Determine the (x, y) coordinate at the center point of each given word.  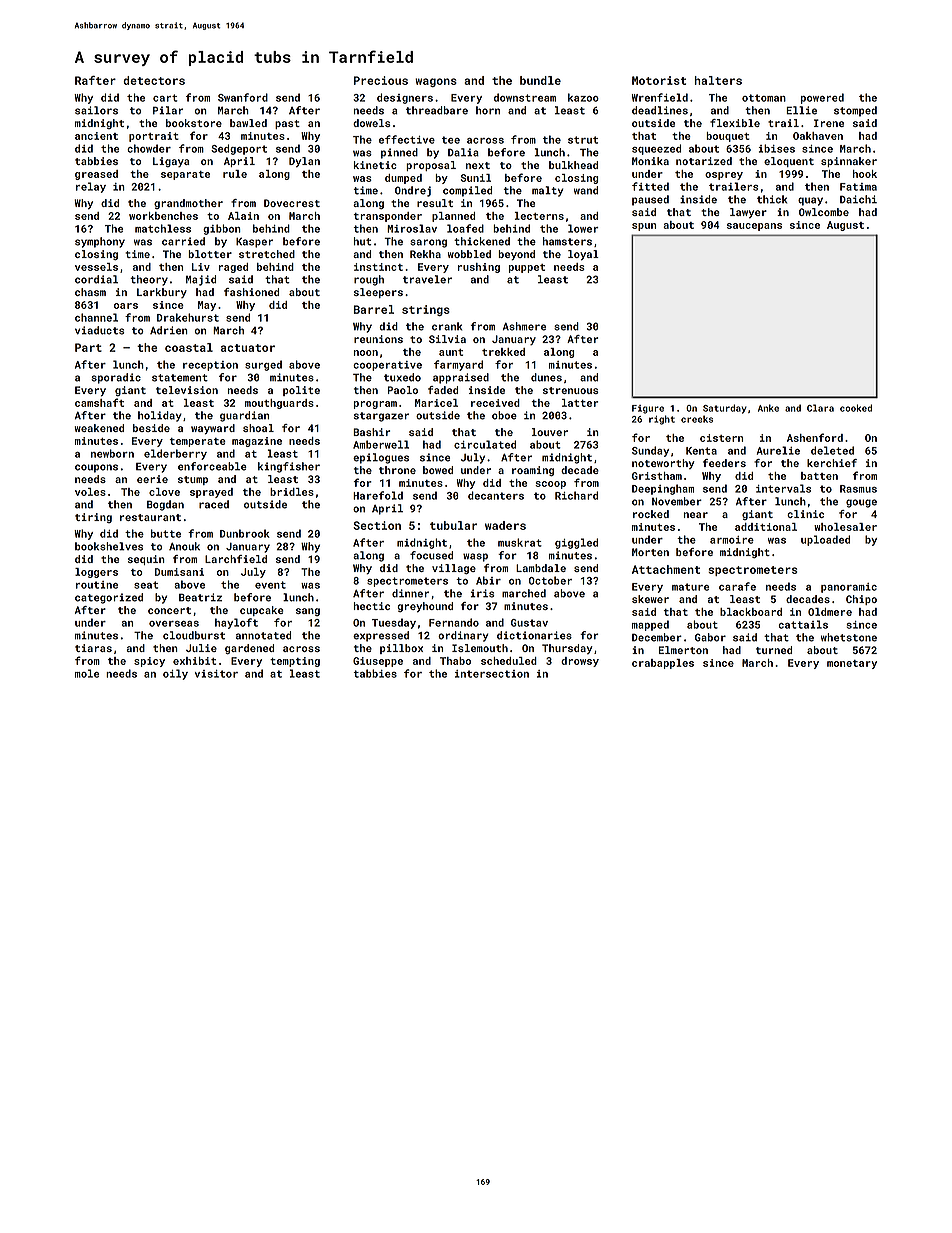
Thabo (455, 661)
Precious (381, 80)
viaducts (100, 330)
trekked (503, 352)
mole (87, 673)
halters (718, 80)
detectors (154, 80)
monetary (852, 664)
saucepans (754, 227)
